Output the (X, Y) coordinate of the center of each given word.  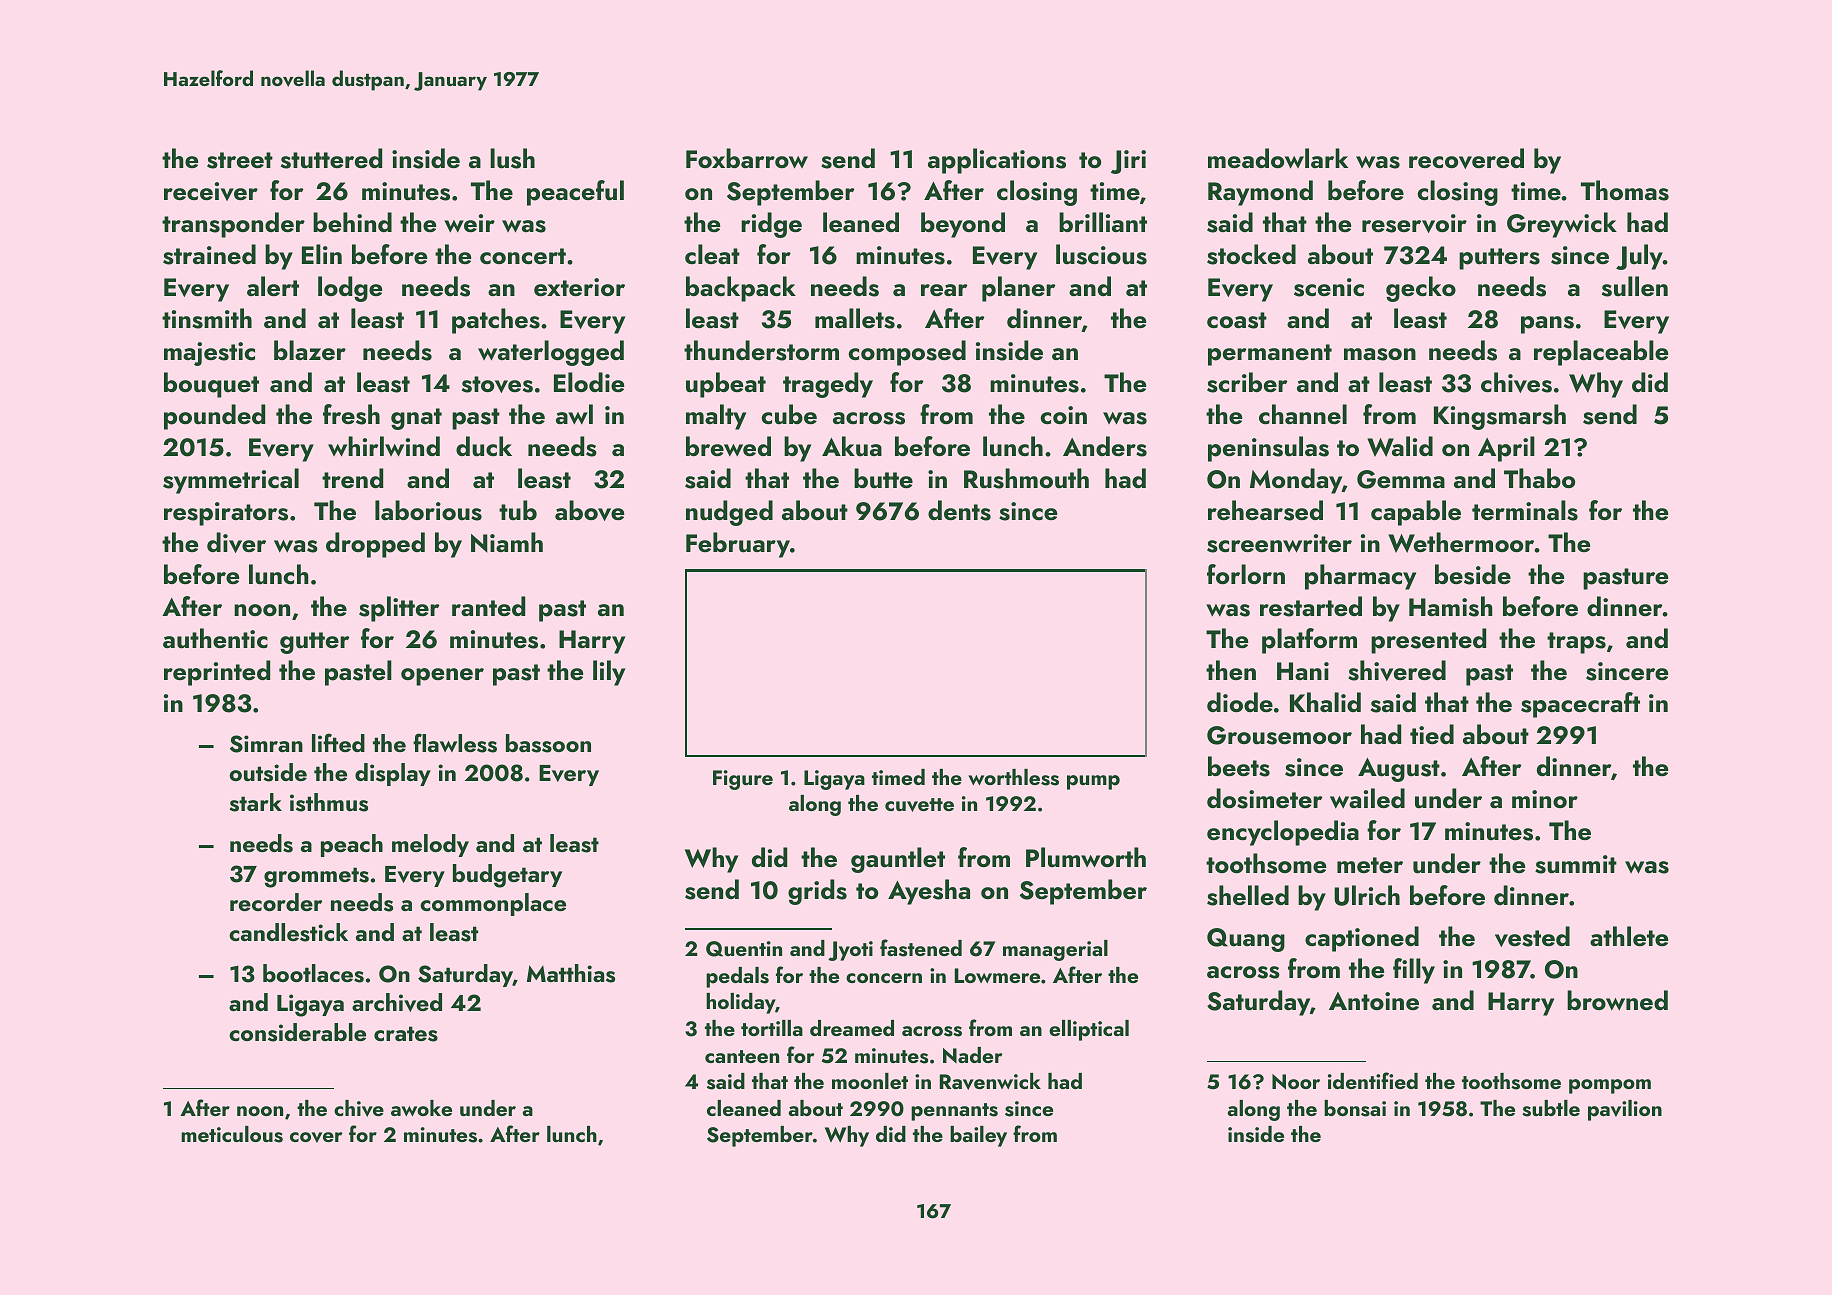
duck (484, 446)
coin (1064, 415)
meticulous (232, 1134)
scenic (1329, 287)
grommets (316, 877)
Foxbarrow (747, 158)
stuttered (331, 158)
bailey (978, 1136)
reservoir (1414, 223)
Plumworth (1086, 857)
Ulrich (1367, 895)
